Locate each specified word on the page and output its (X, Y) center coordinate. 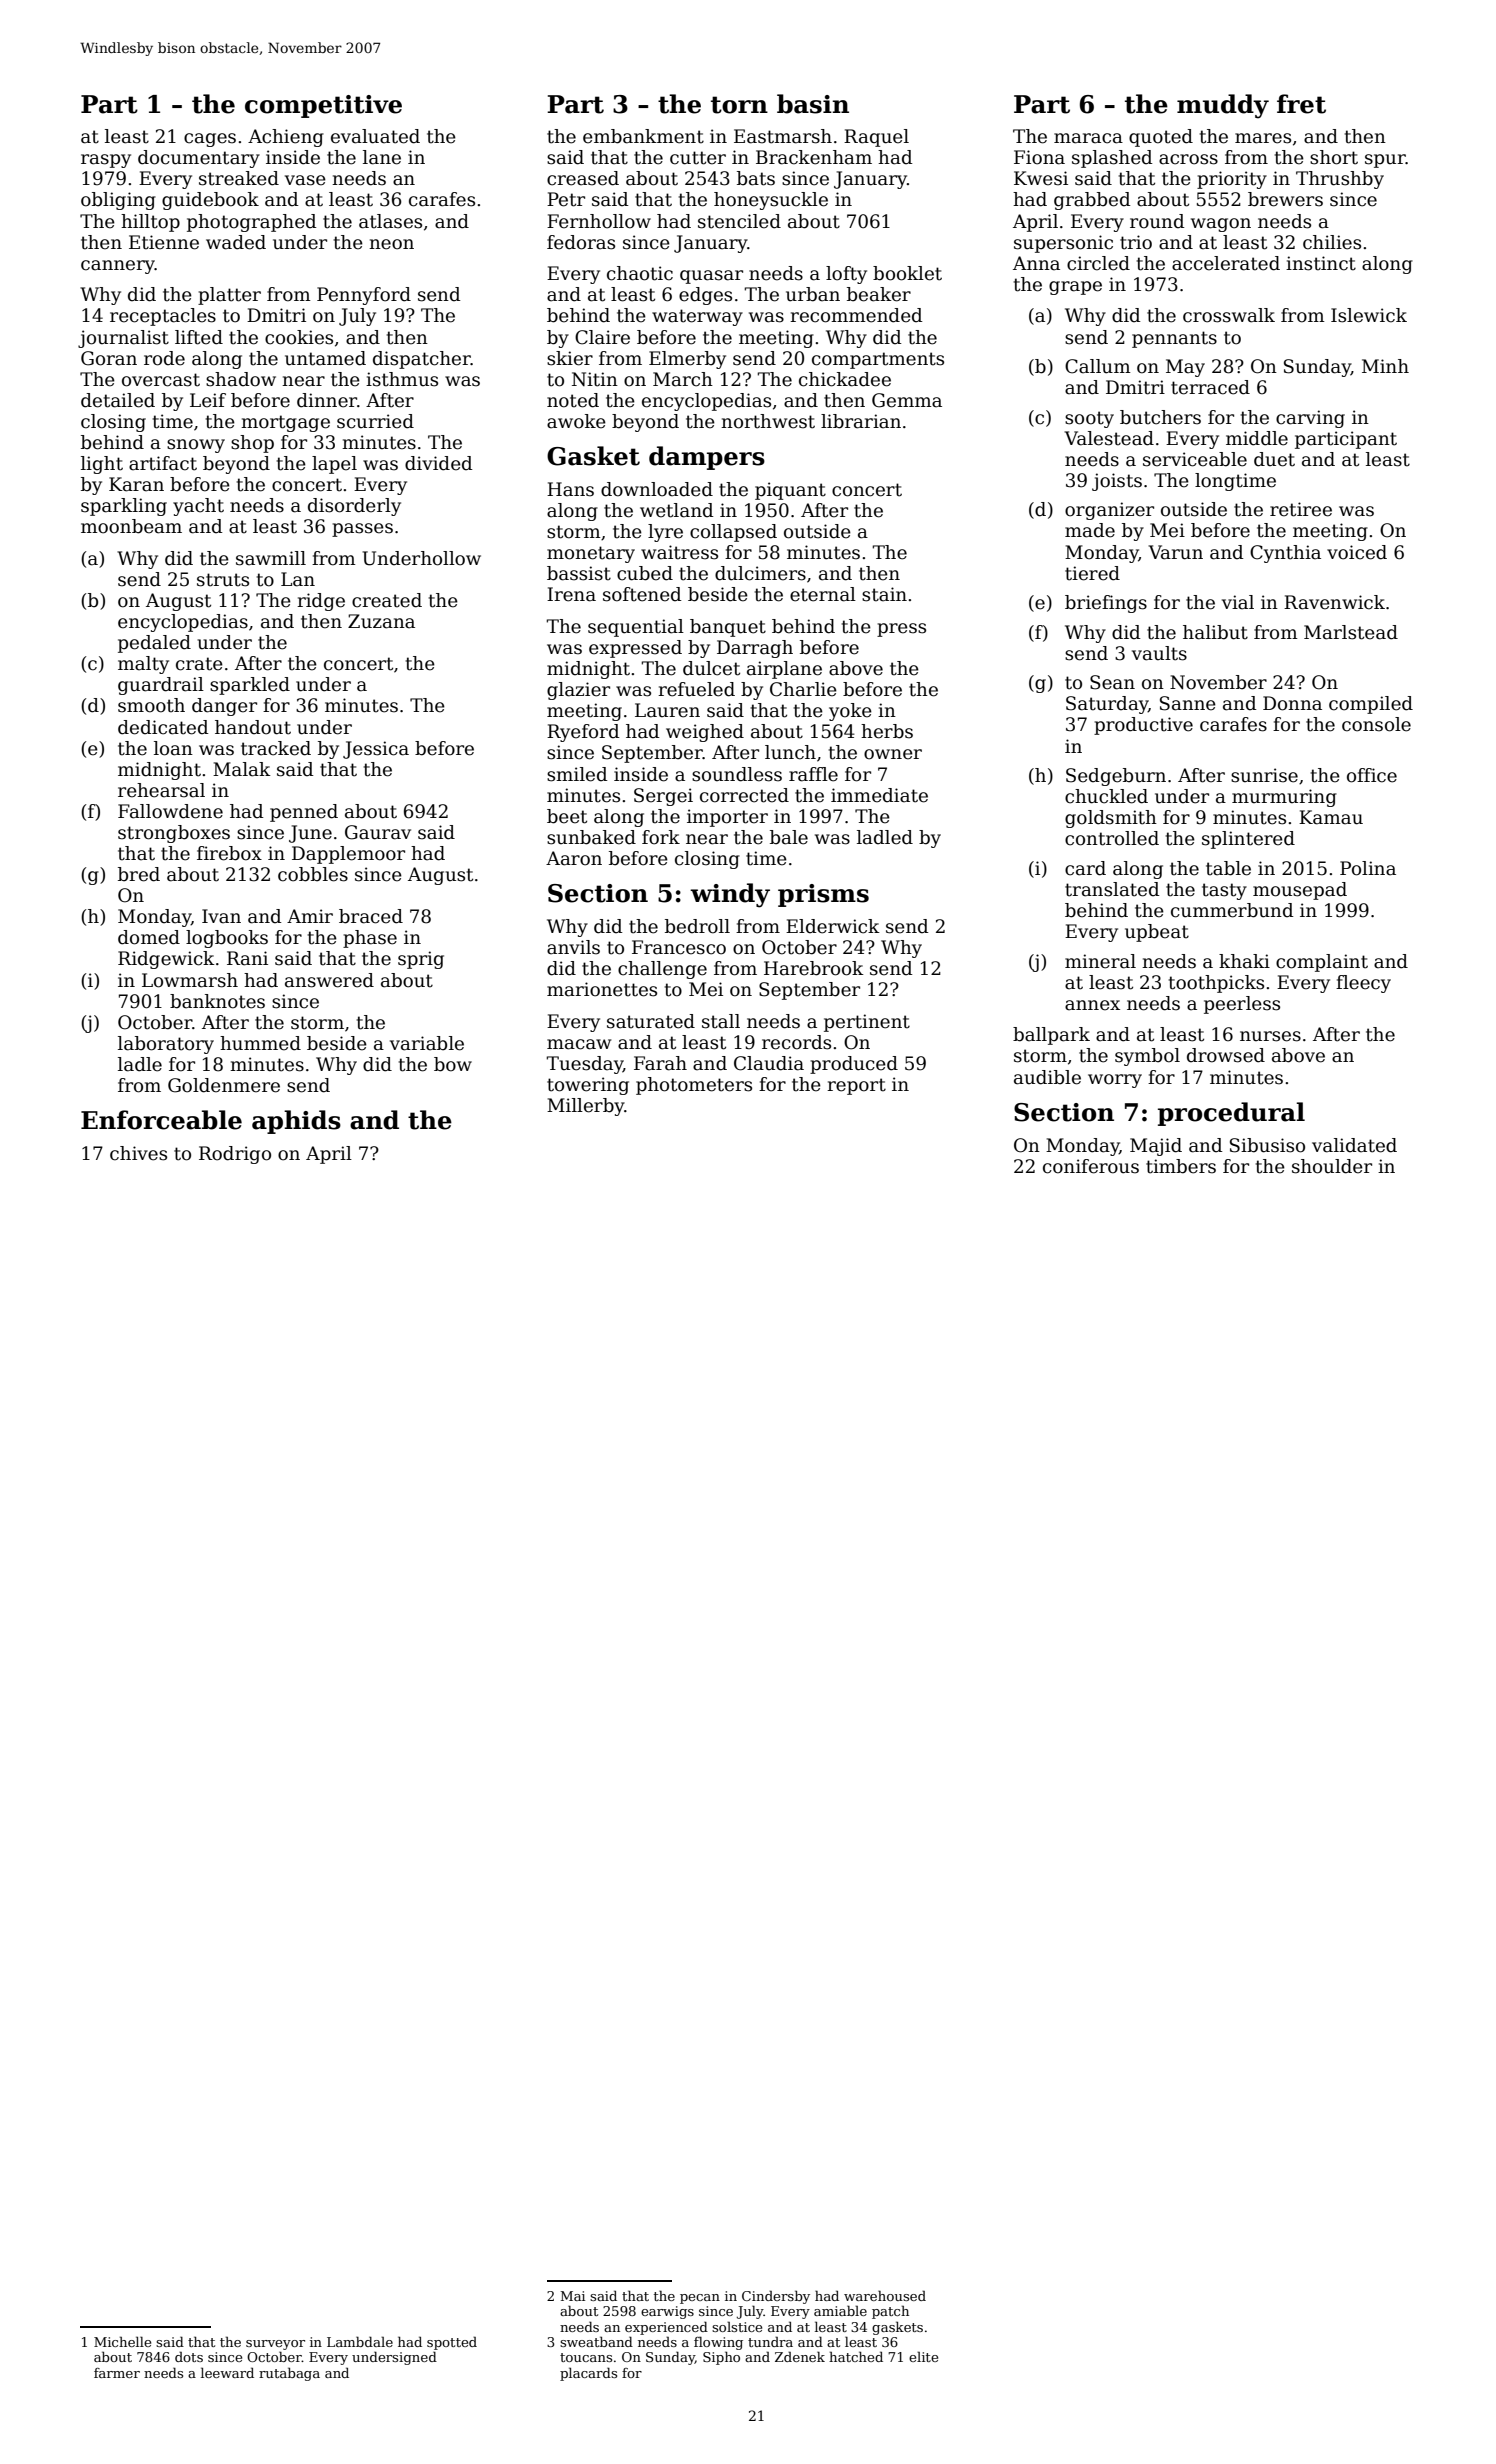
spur (1385, 161)
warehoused (885, 2295)
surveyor (275, 2345)
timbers (1181, 1166)
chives (138, 1153)
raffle (813, 774)
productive (1143, 726)
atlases (390, 221)
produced (854, 1065)
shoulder (1332, 1166)
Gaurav (378, 832)
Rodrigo (235, 1155)
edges (705, 296)
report (856, 1086)
